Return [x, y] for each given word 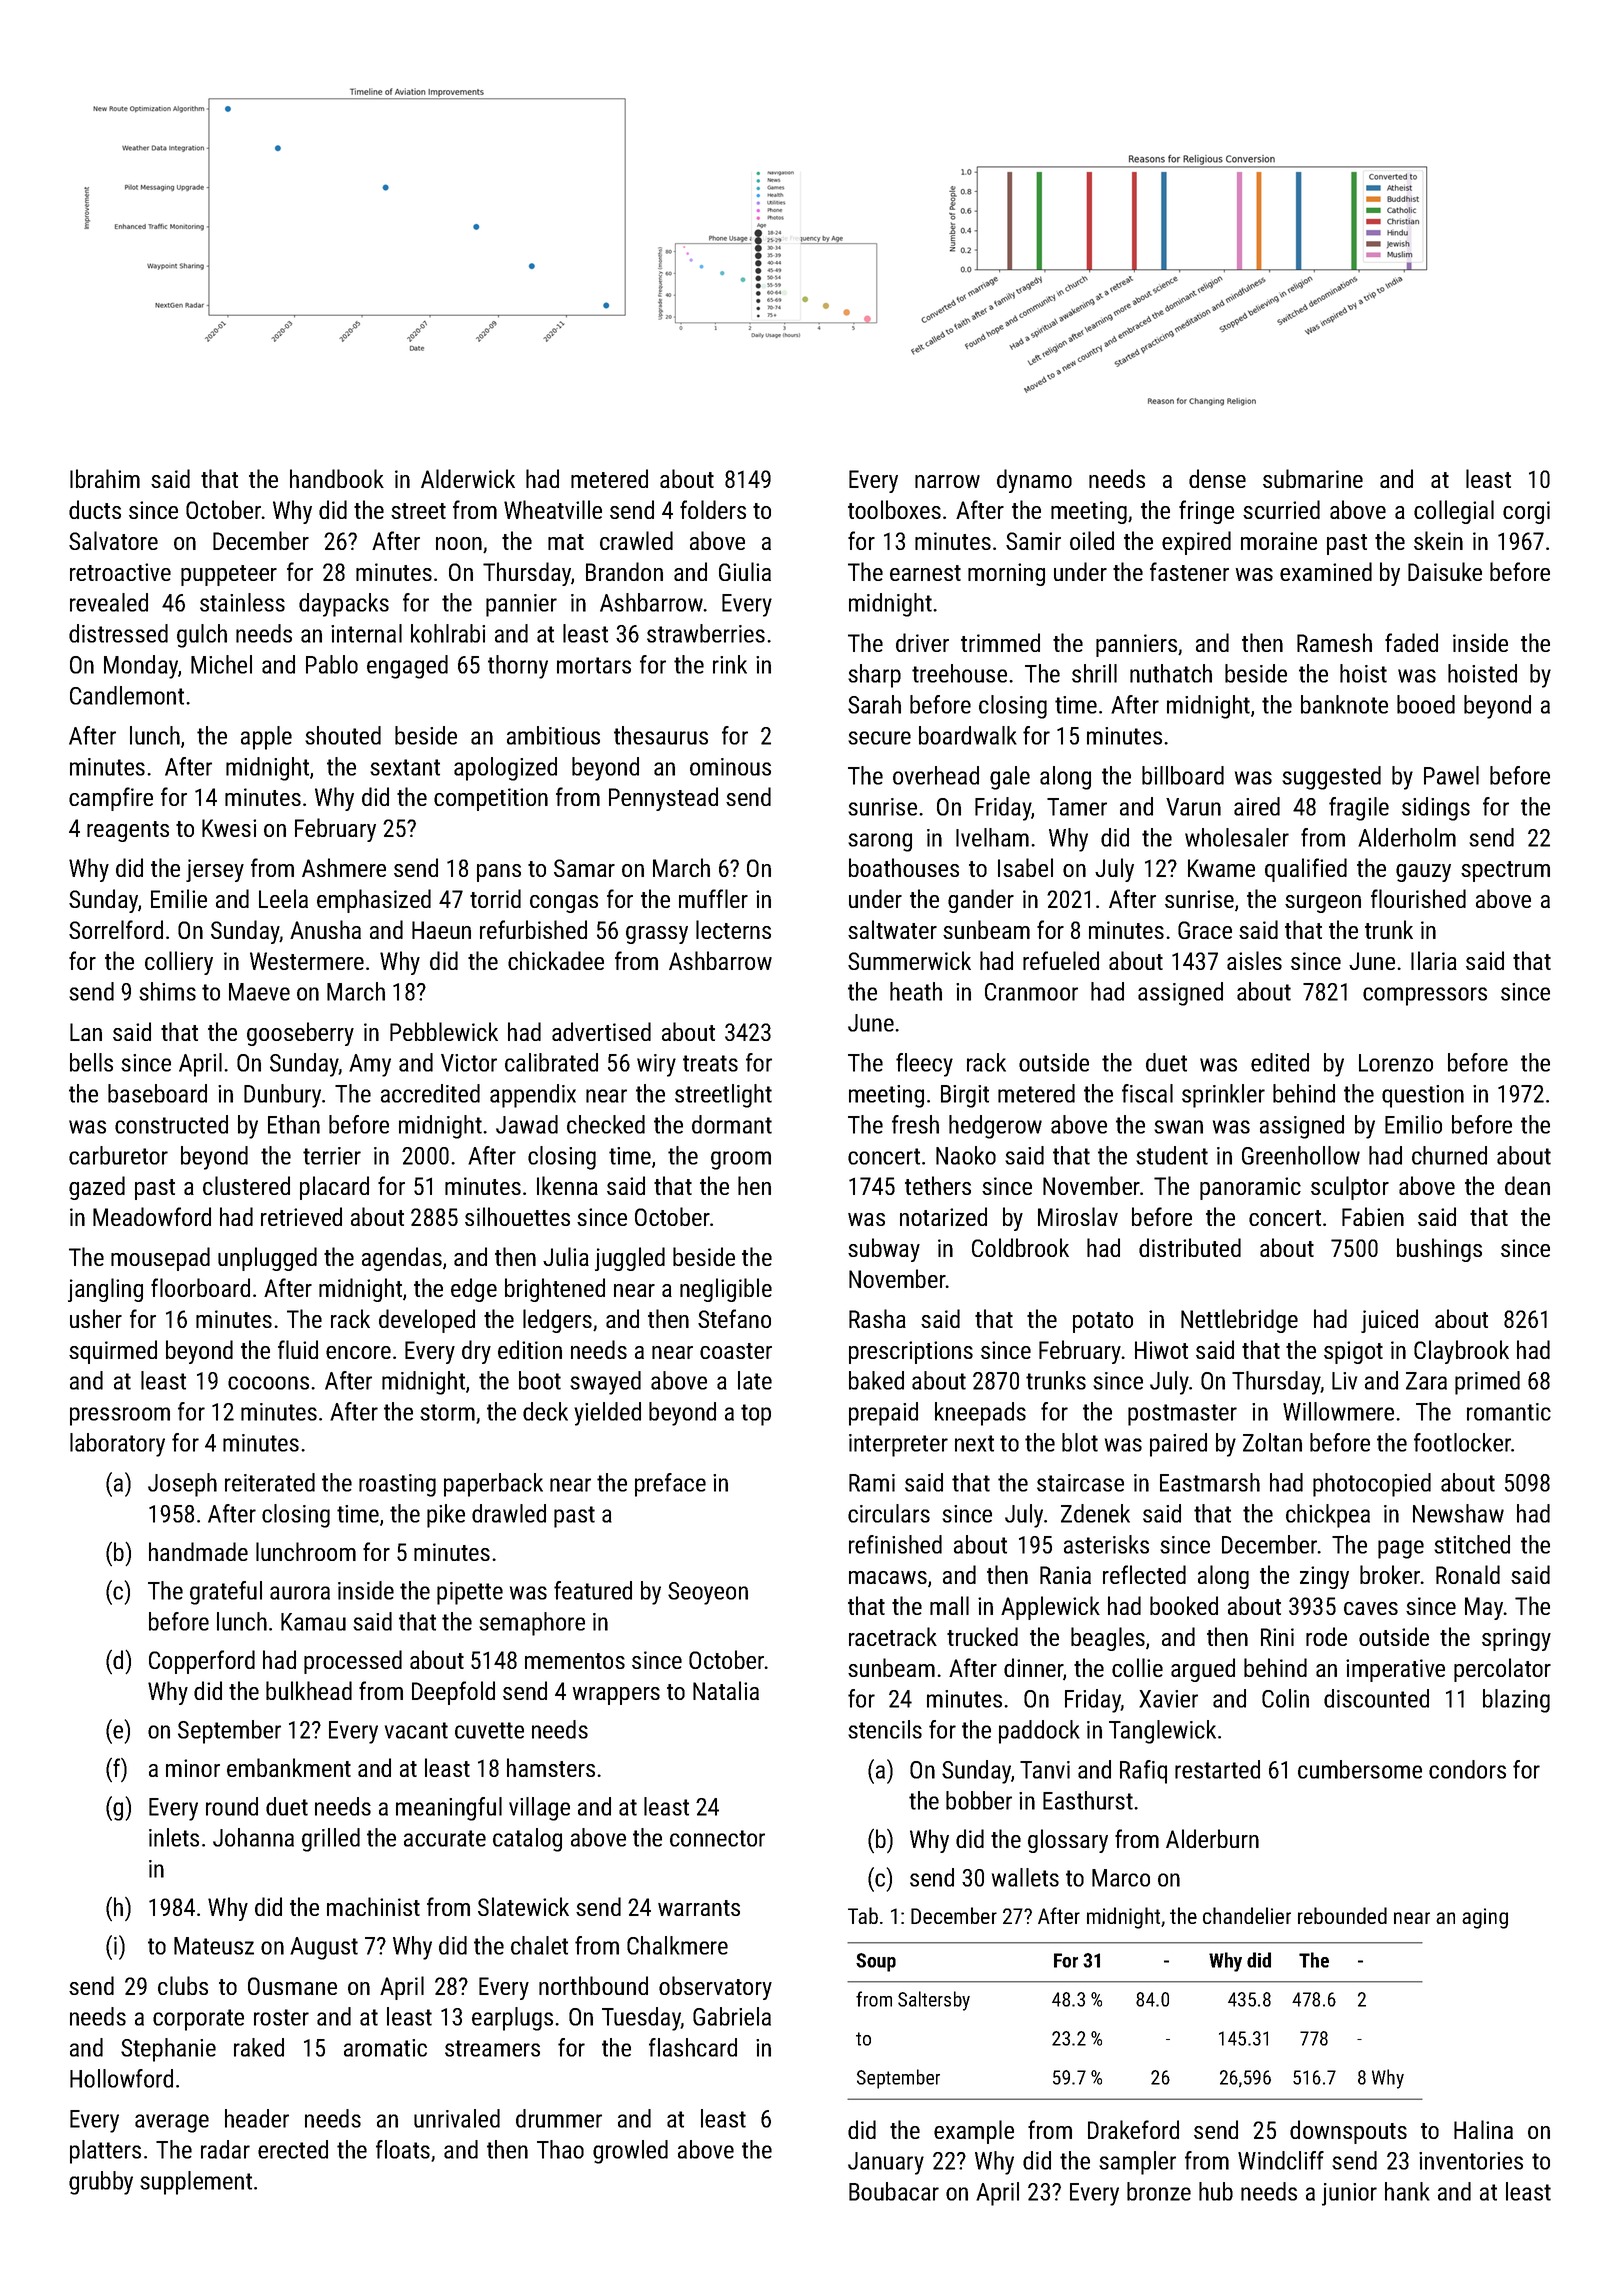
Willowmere [1338, 1411]
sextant [405, 767]
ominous [730, 767]
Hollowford [121, 2078]
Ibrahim [105, 478]
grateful [226, 1593]
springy [1516, 1639]
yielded [607, 1414]
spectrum [1505, 871]
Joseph [182, 1485]
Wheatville [553, 509]
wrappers [616, 1696]
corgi [1526, 512]
